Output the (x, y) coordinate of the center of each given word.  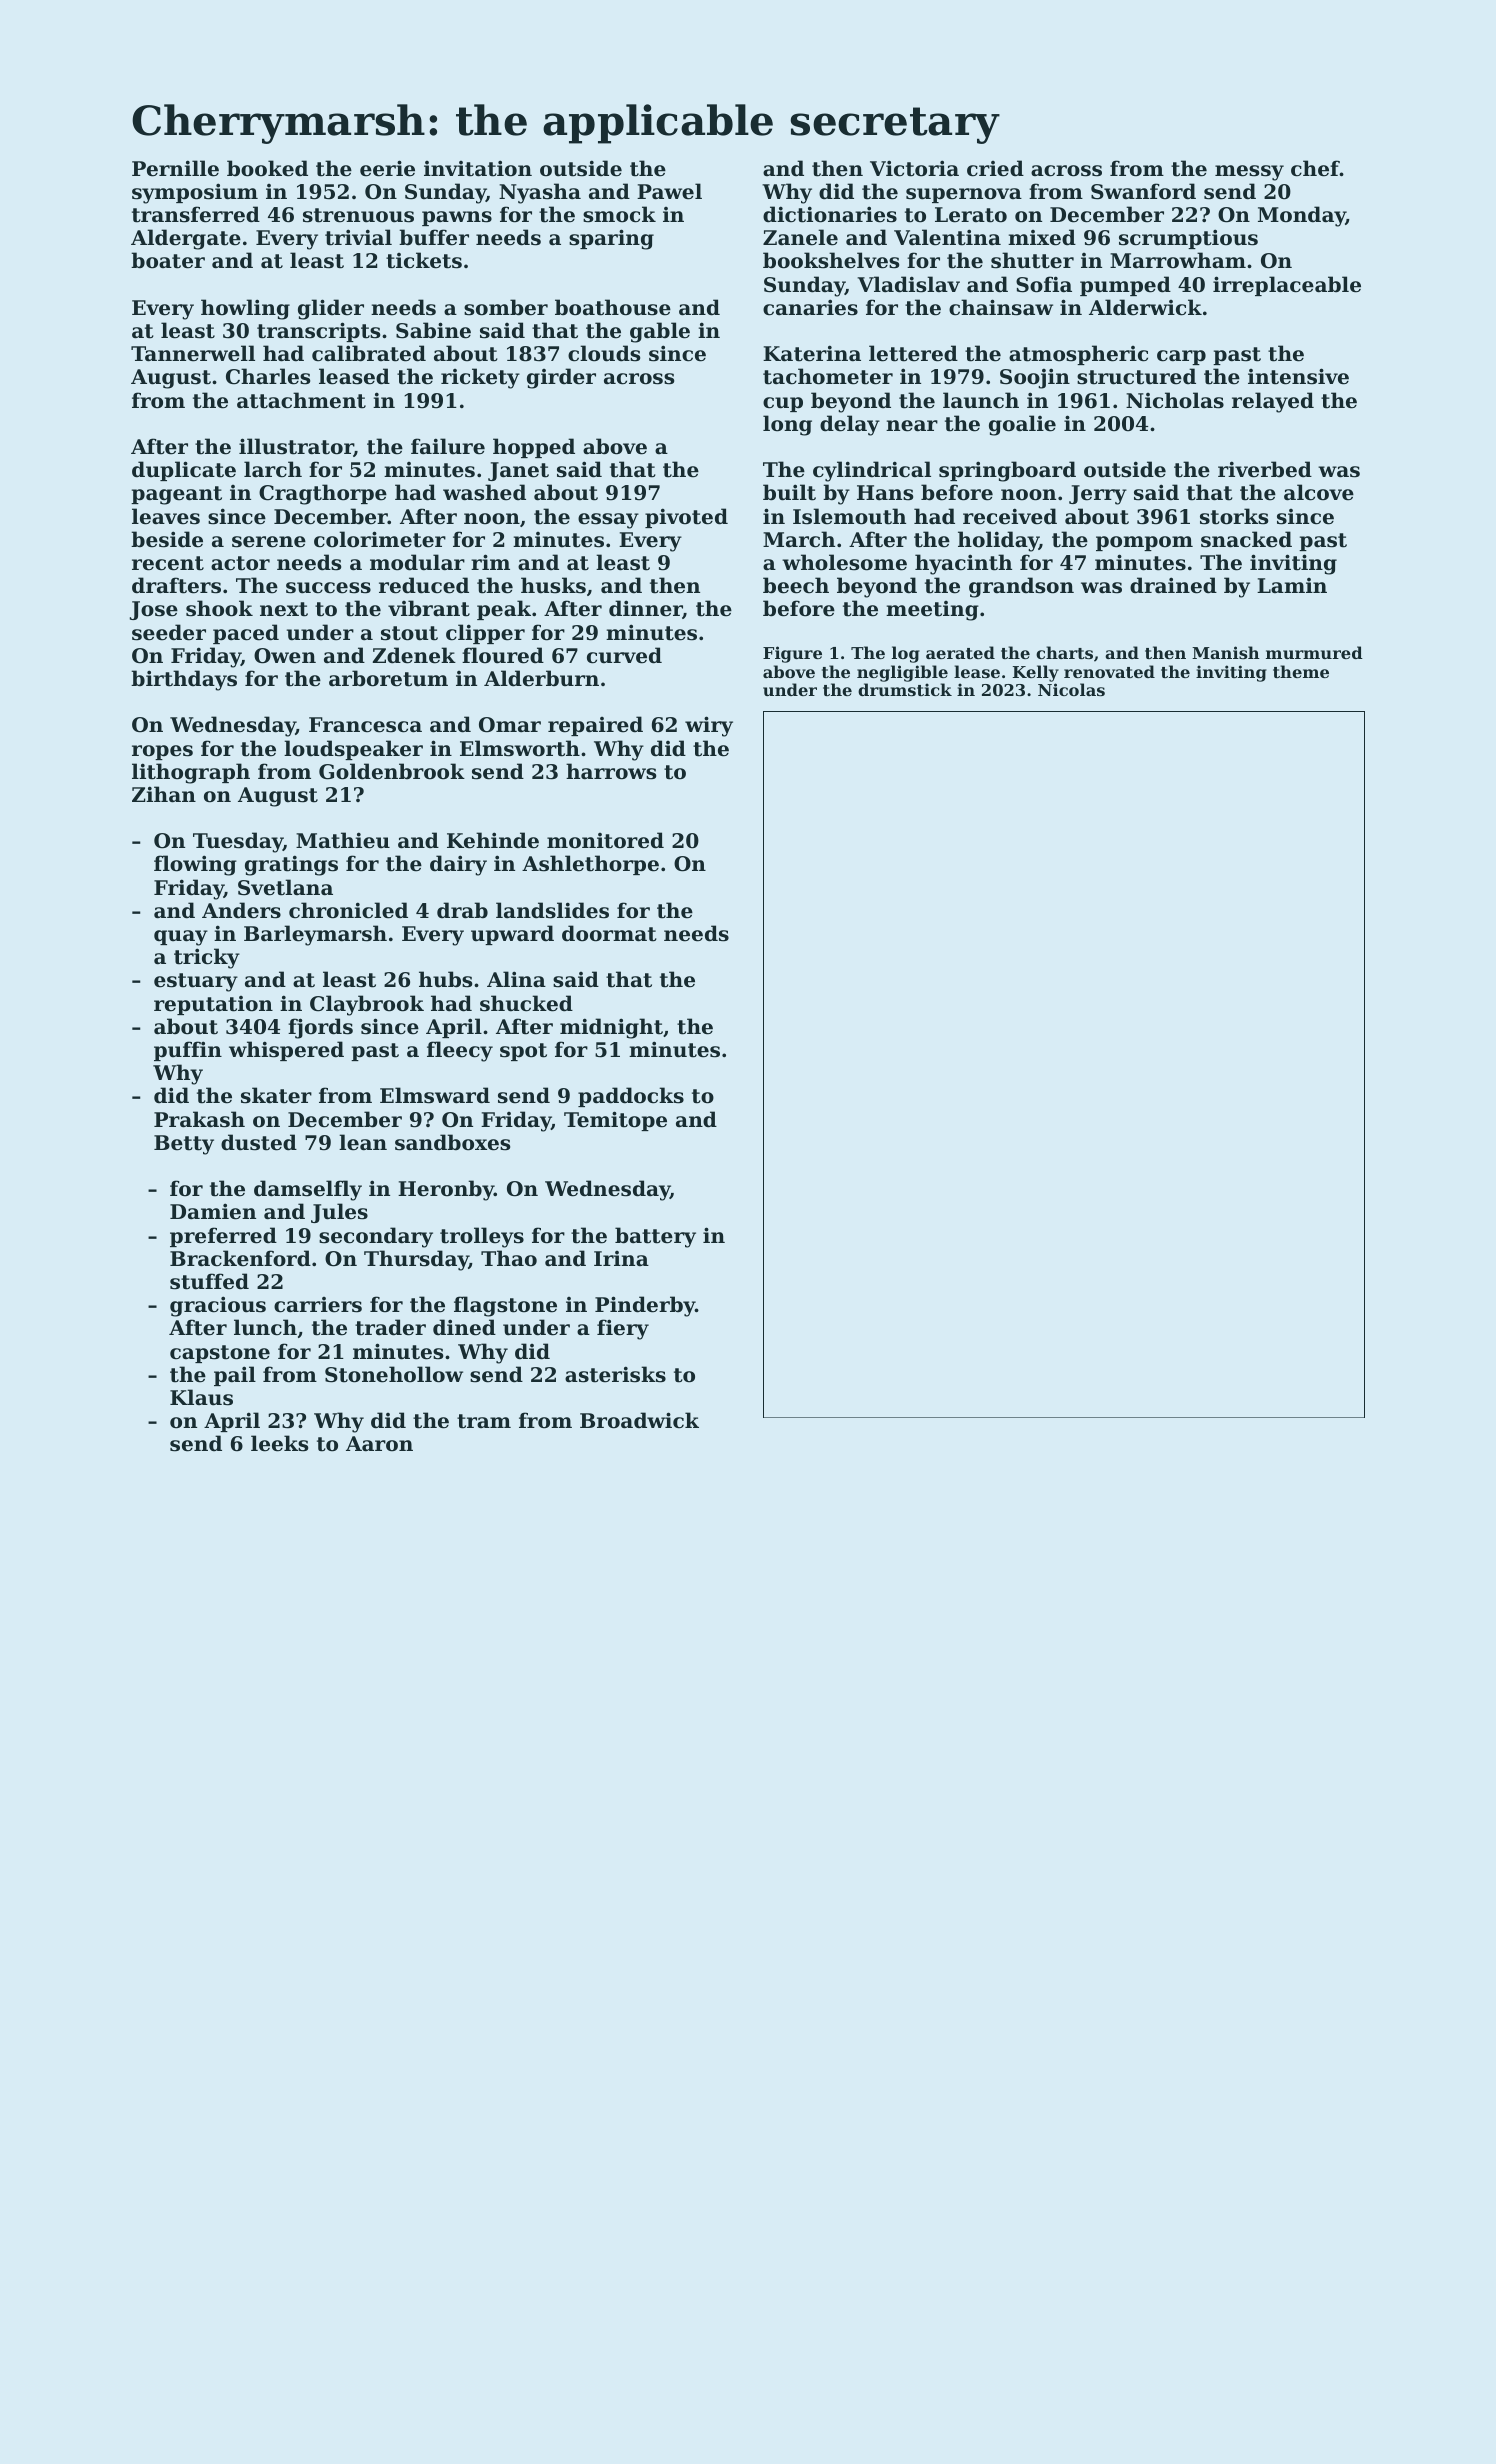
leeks (279, 1443)
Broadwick (639, 1420)
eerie (387, 168)
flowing (195, 865)
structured (1136, 376)
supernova (964, 195)
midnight (611, 1028)
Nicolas (1071, 689)
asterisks (615, 1374)
